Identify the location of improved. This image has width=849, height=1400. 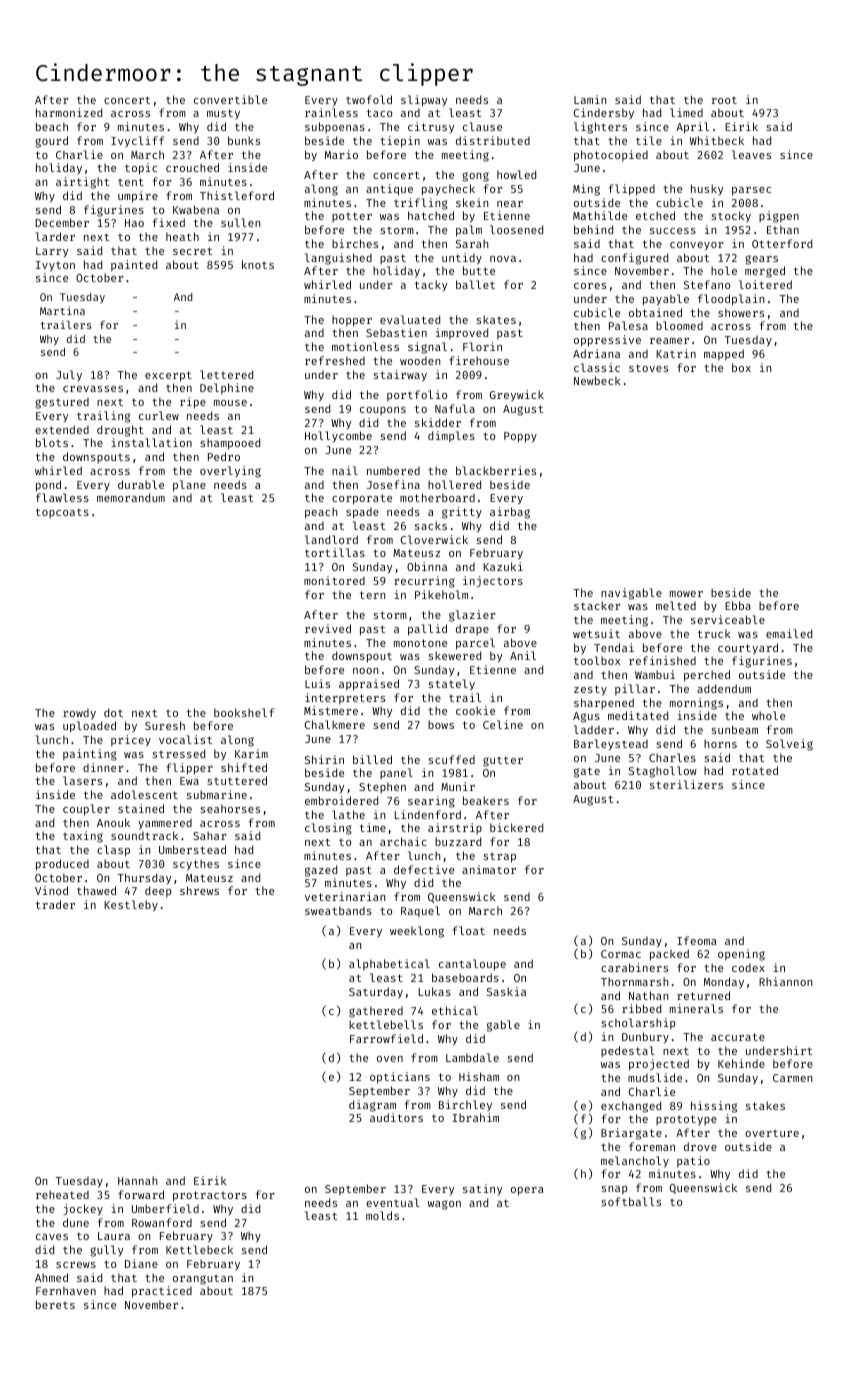
(462, 333).
